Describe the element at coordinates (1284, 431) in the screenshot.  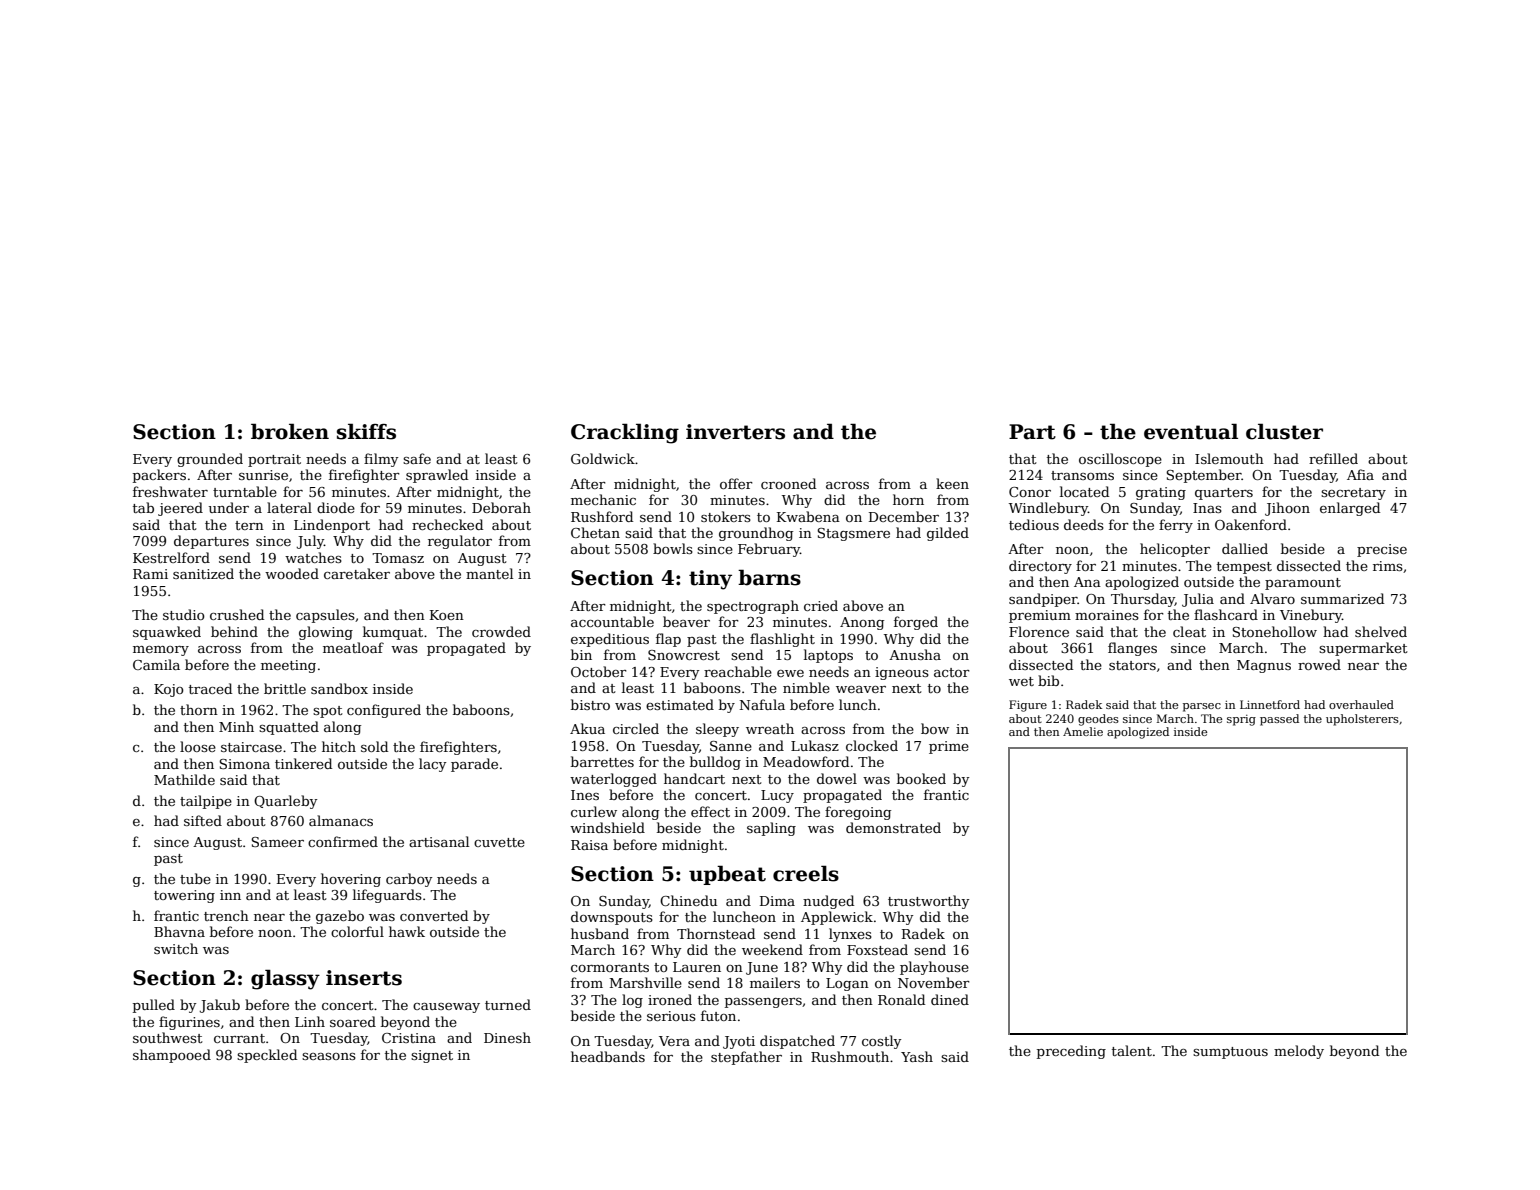
I see `cluster` at that location.
